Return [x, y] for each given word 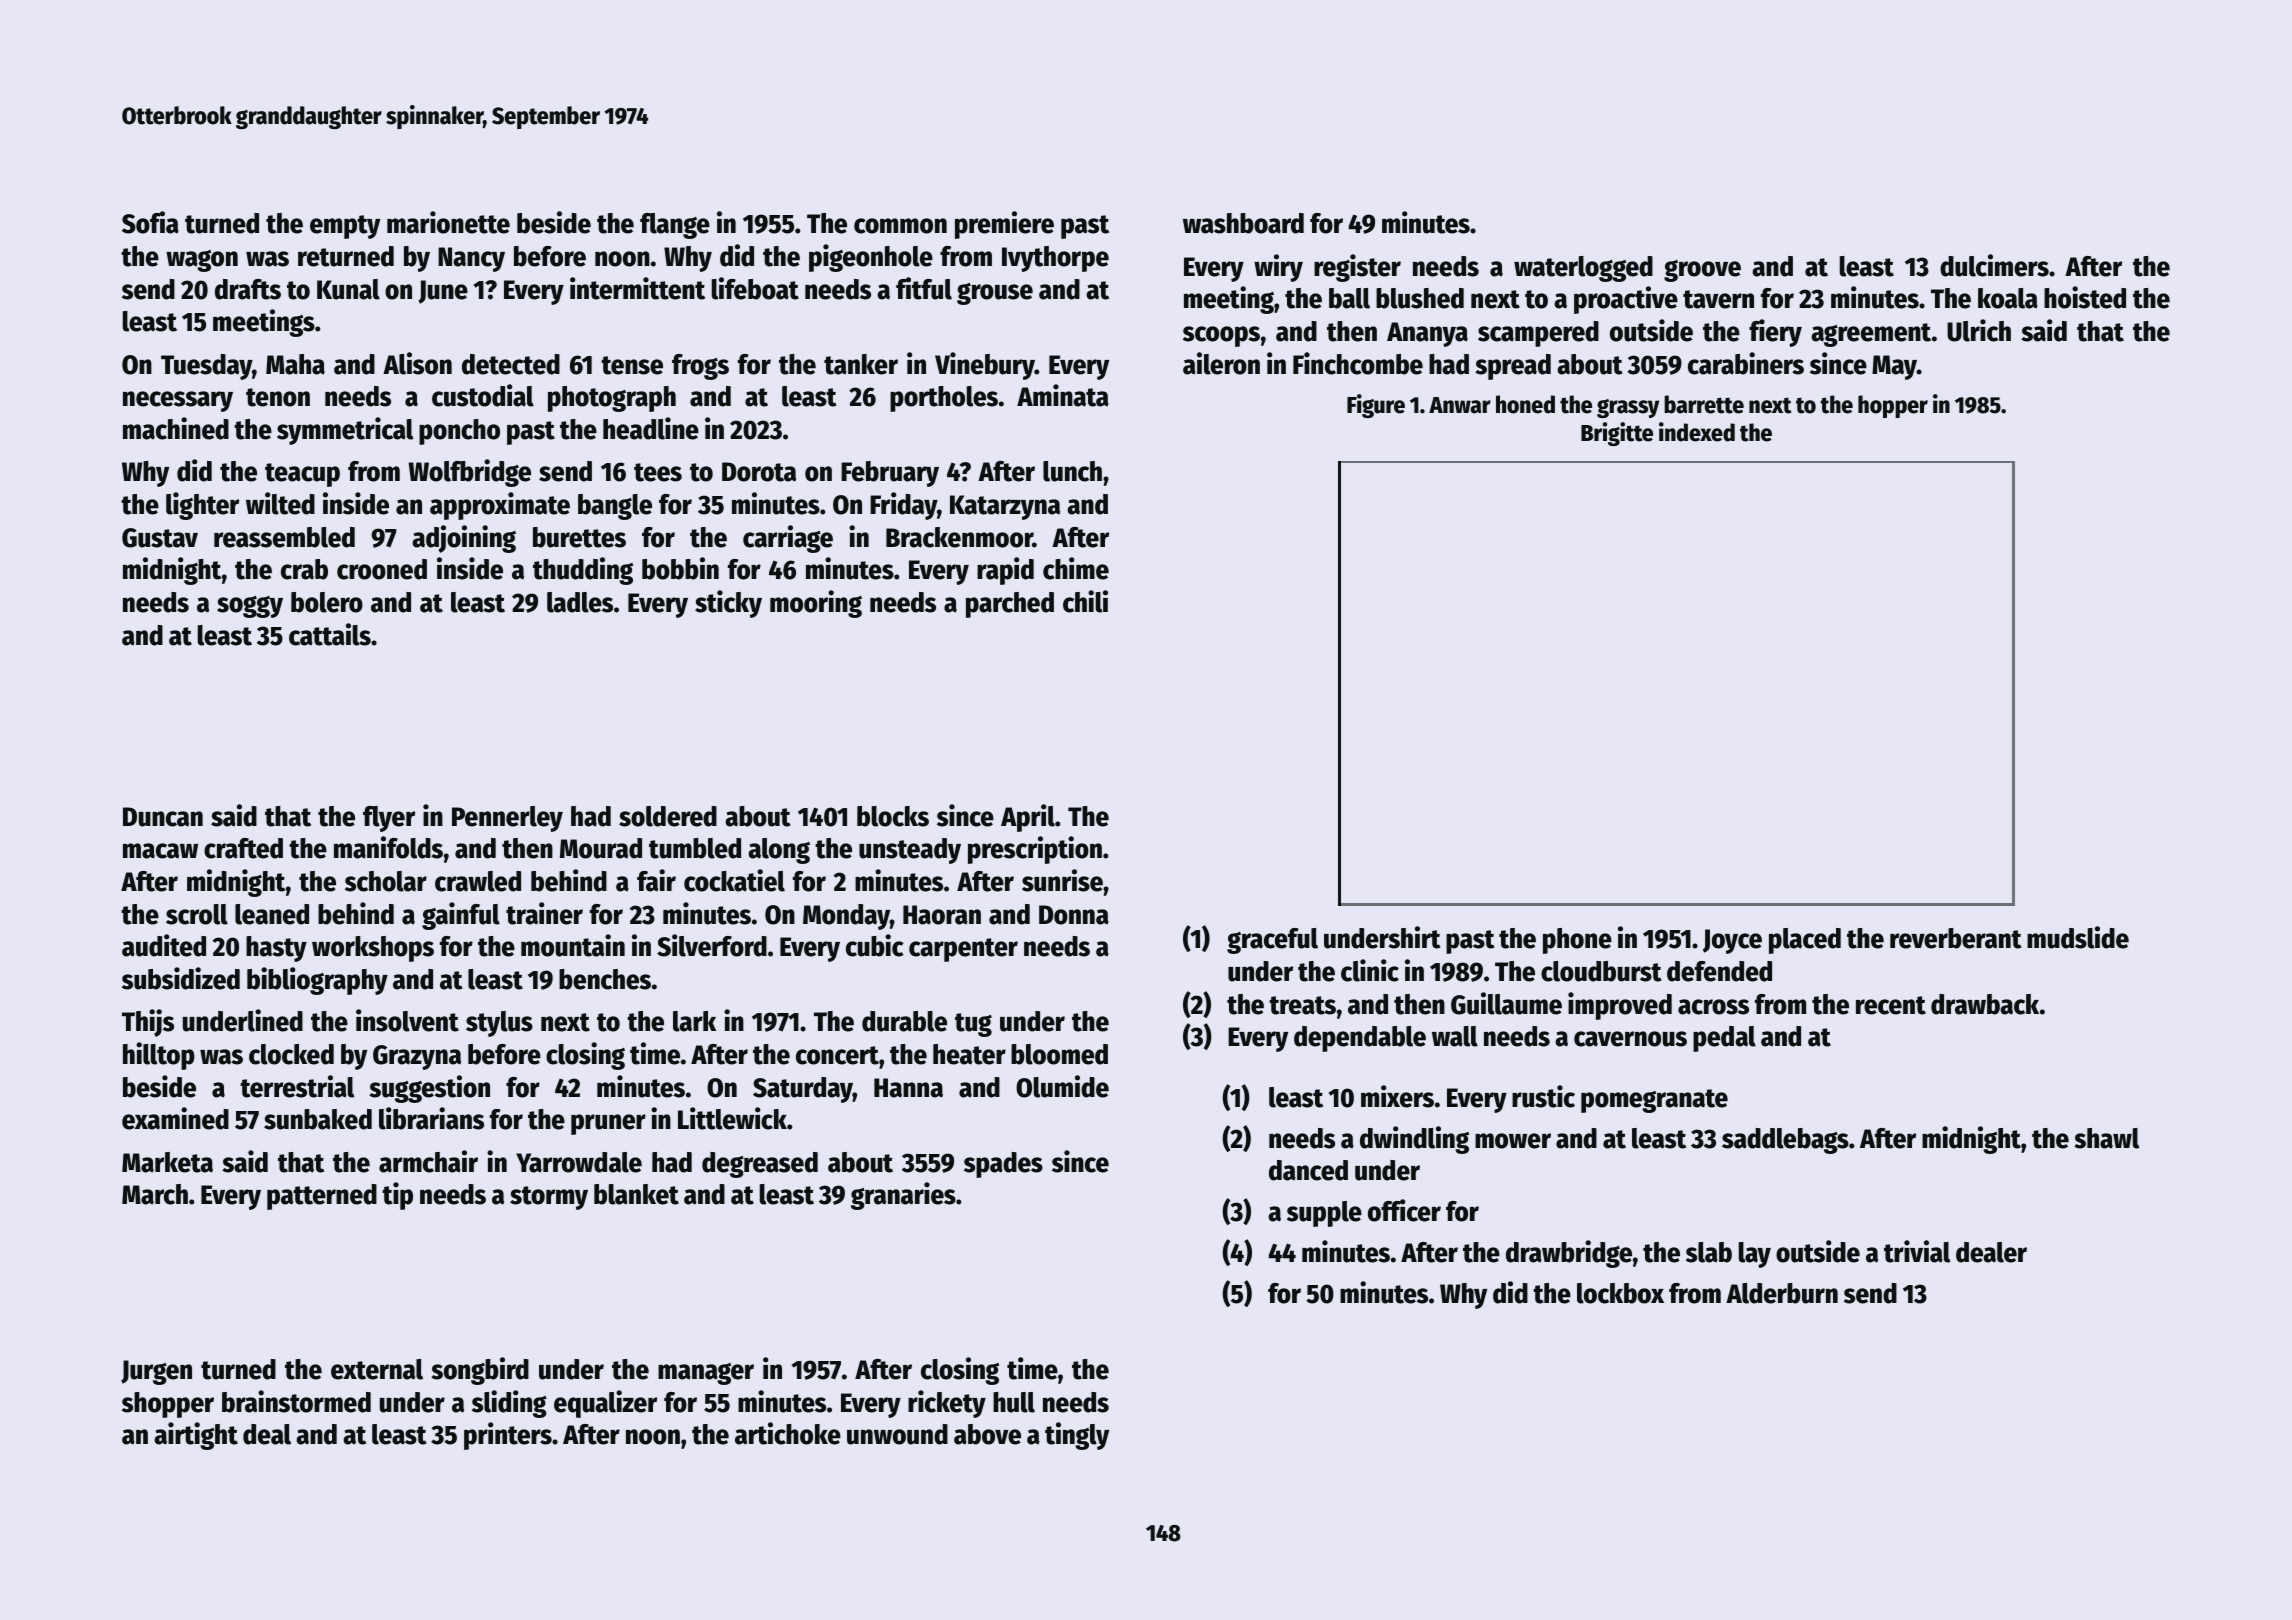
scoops [1221, 336]
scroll [197, 914]
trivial [1917, 1251]
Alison [417, 363]
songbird [480, 1371]
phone [1577, 941]
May [1894, 367]
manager [706, 1374]
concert [837, 1055]
